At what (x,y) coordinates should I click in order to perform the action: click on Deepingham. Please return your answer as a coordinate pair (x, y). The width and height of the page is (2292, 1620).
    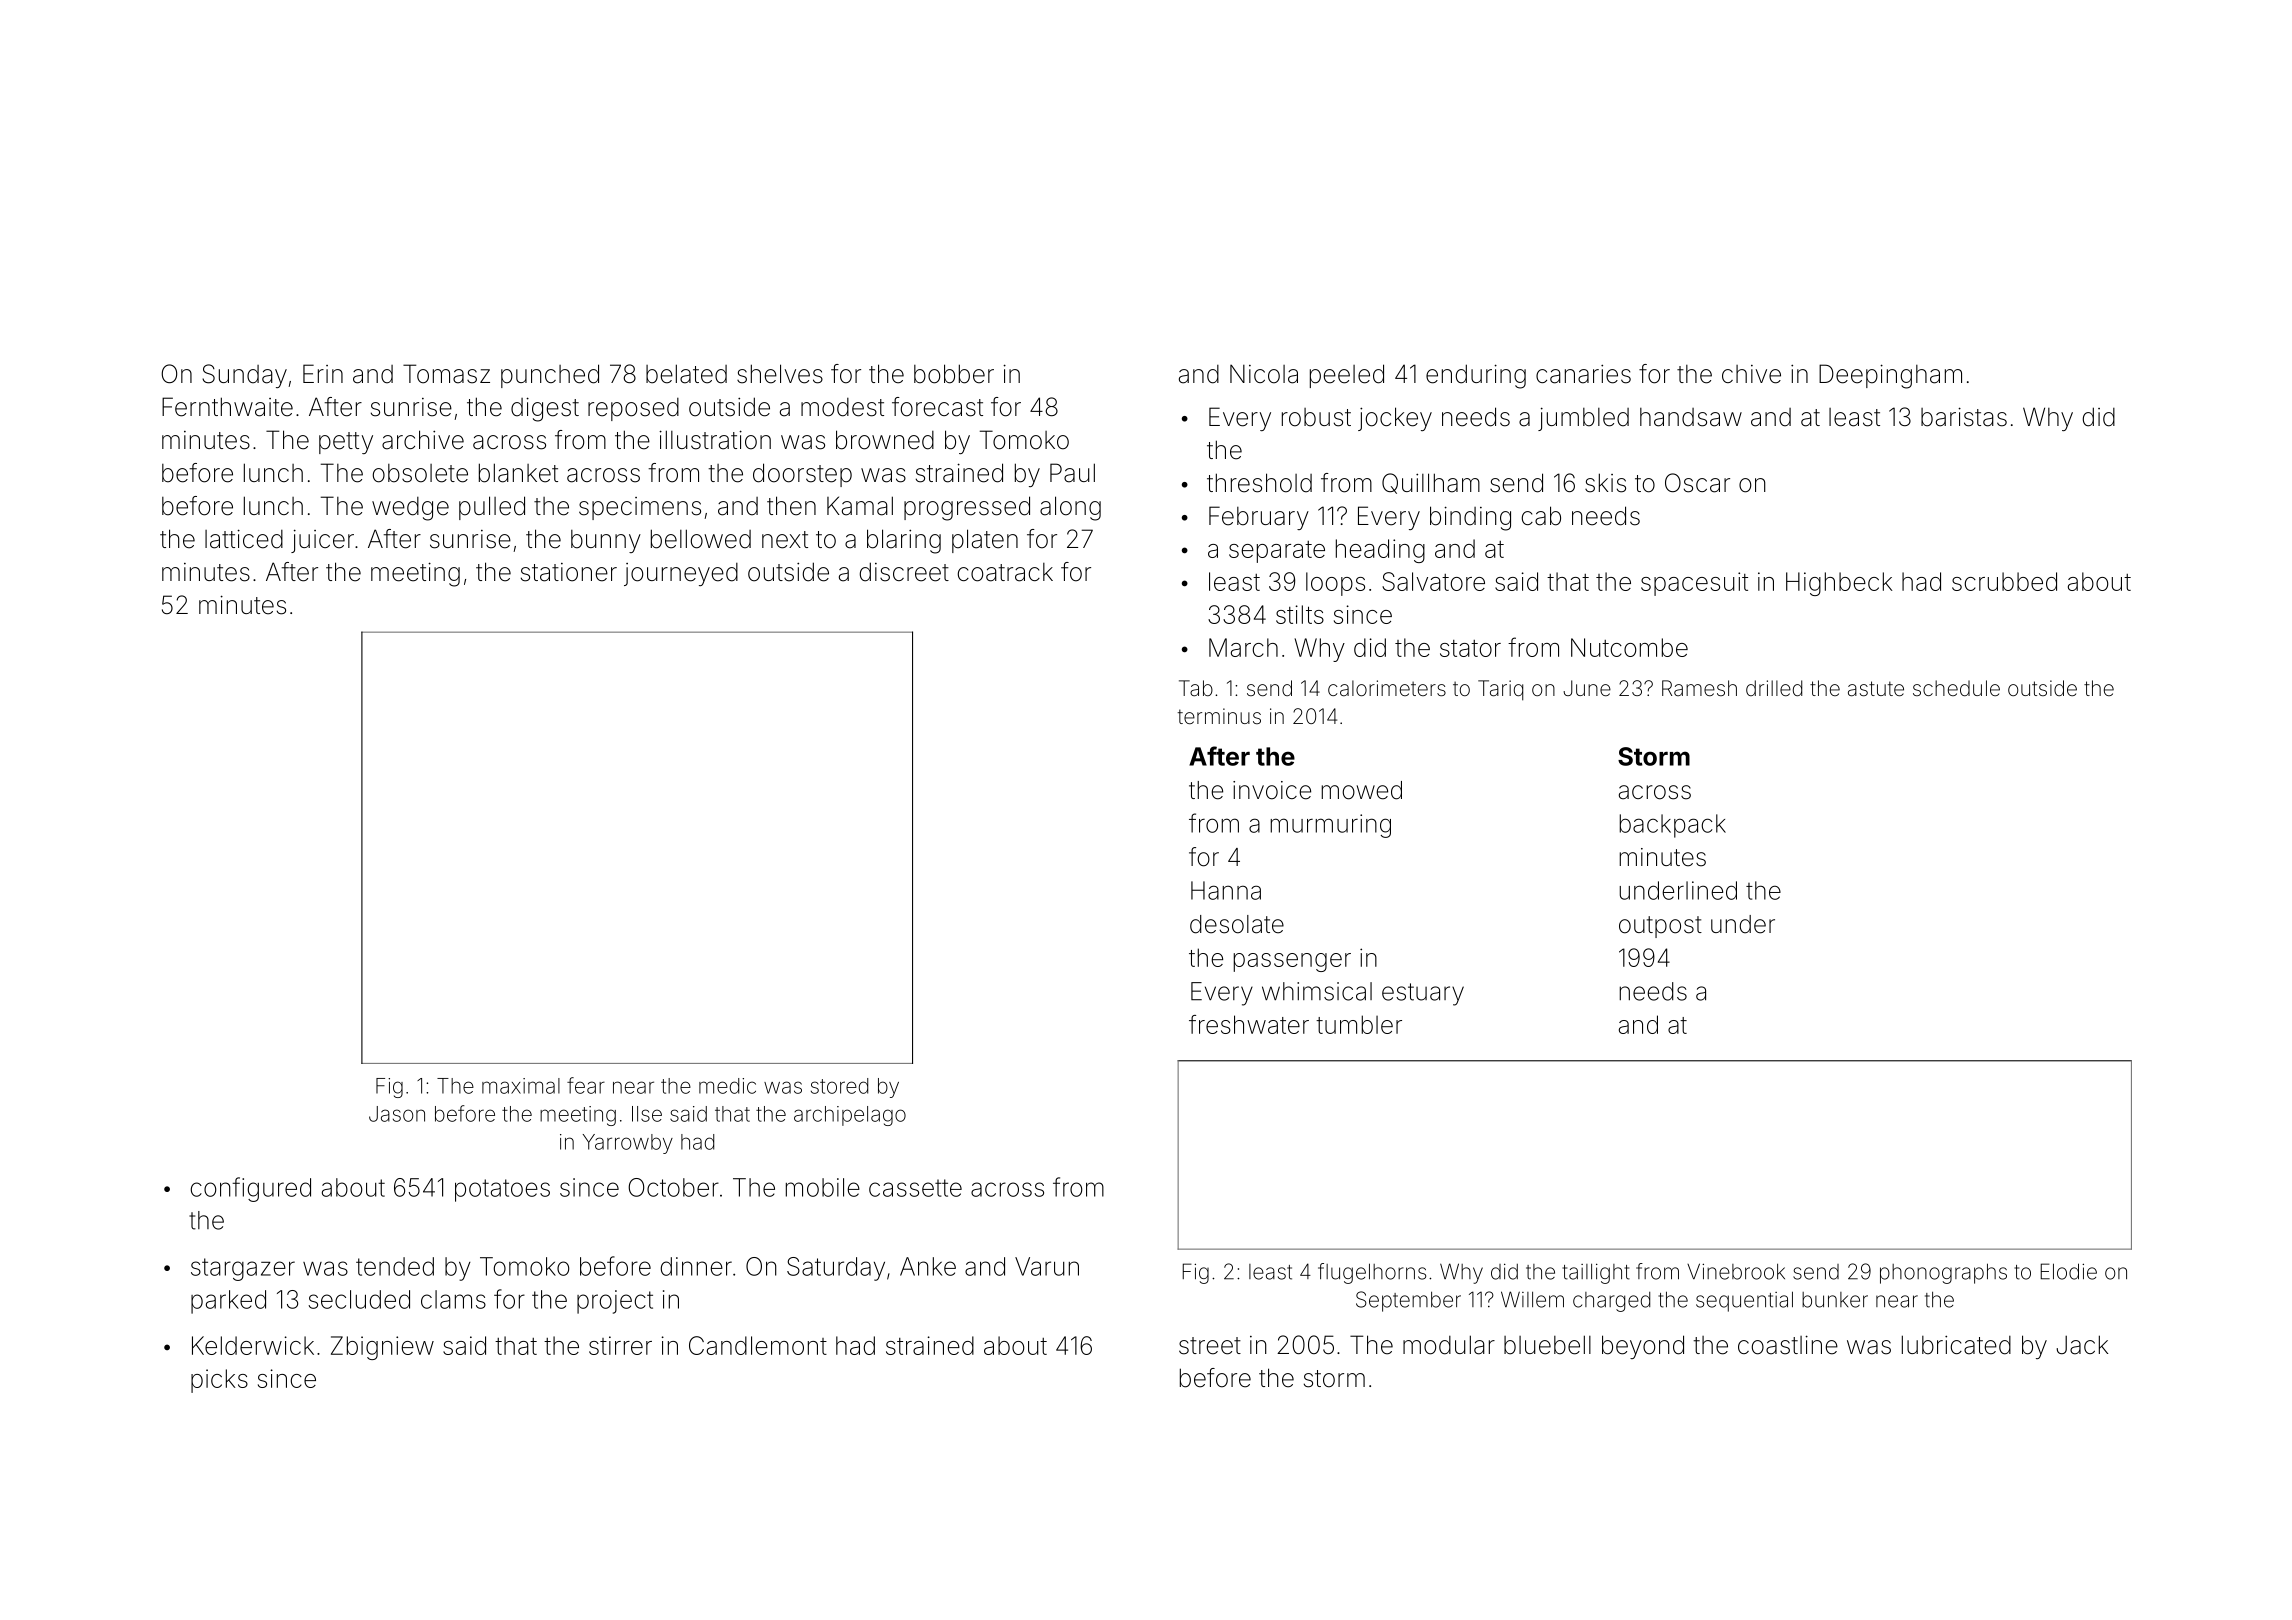
    Looking at the image, I should click on (1890, 376).
